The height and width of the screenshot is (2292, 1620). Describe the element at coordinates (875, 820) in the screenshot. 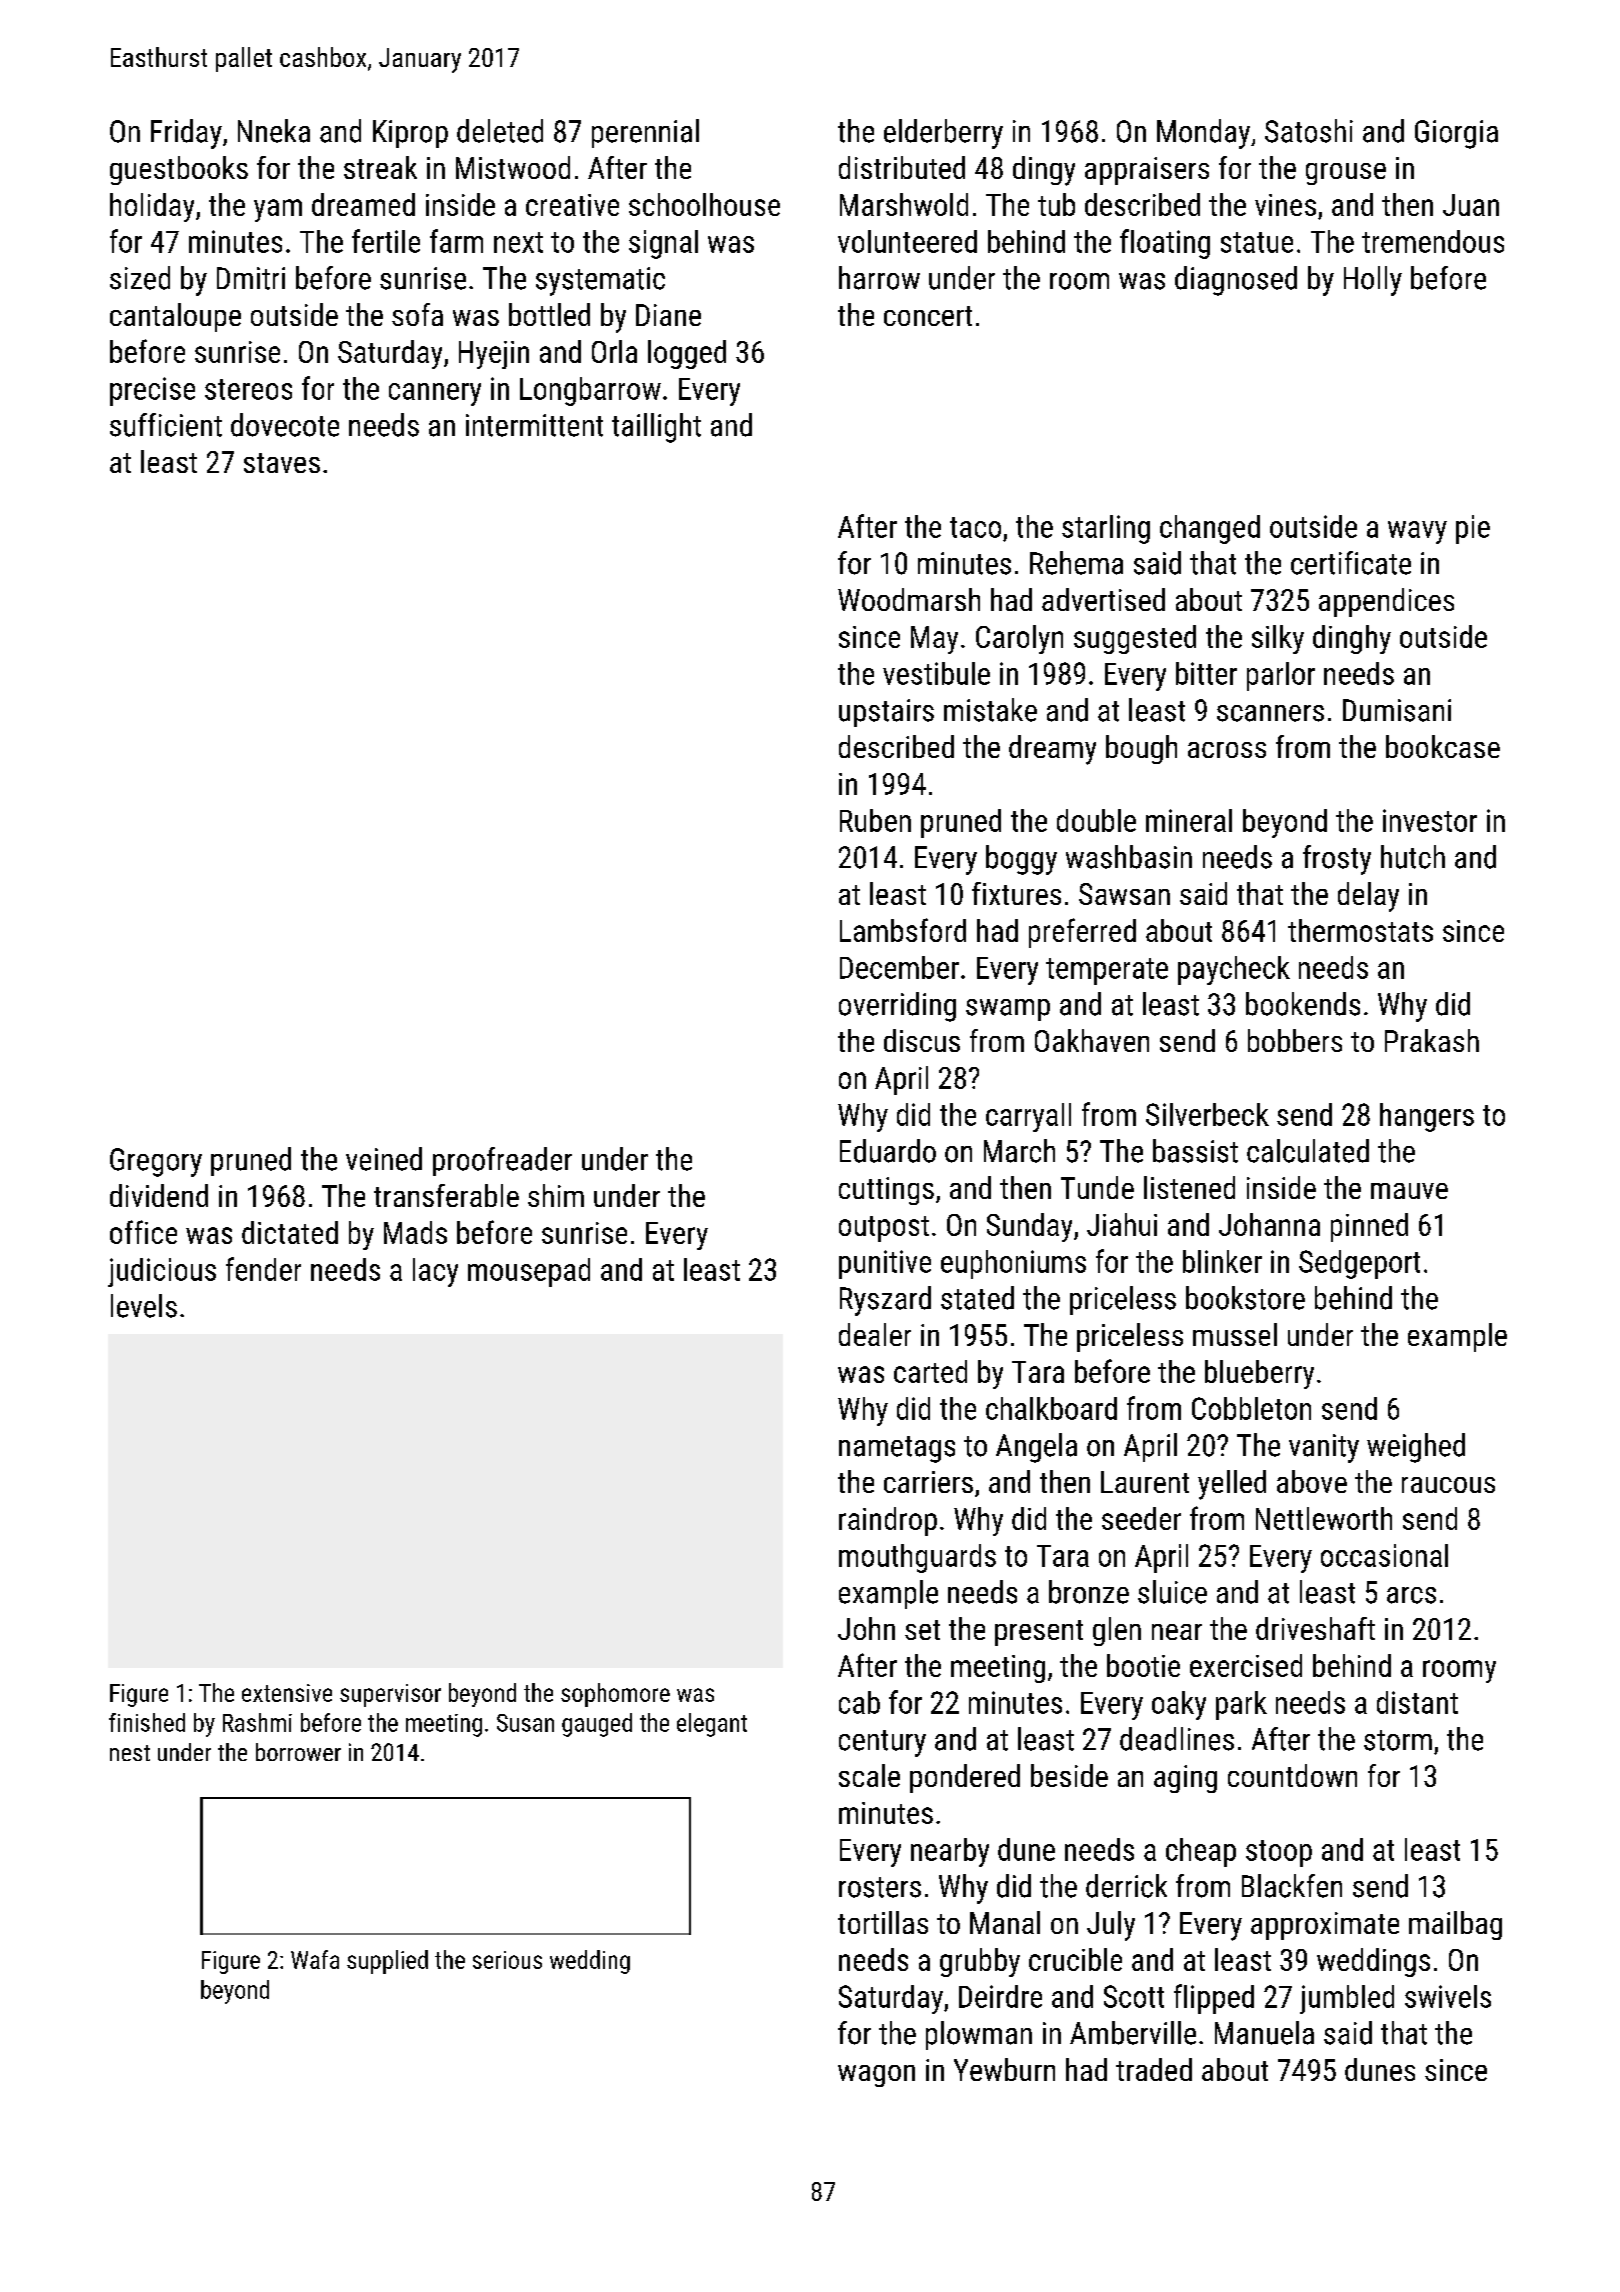

I see `Ruben` at that location.
